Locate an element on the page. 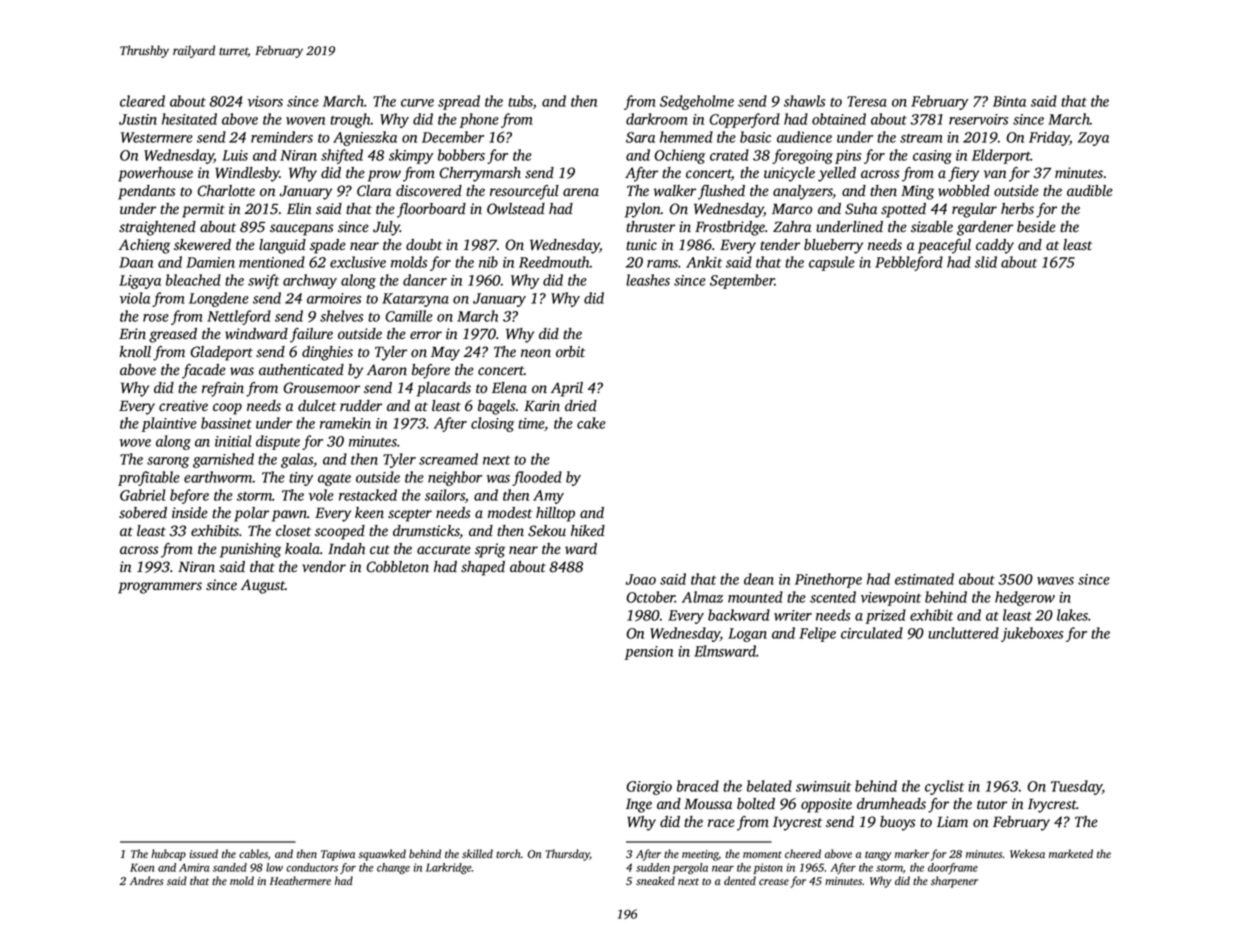  spread is located at coordinates (459, 102).
